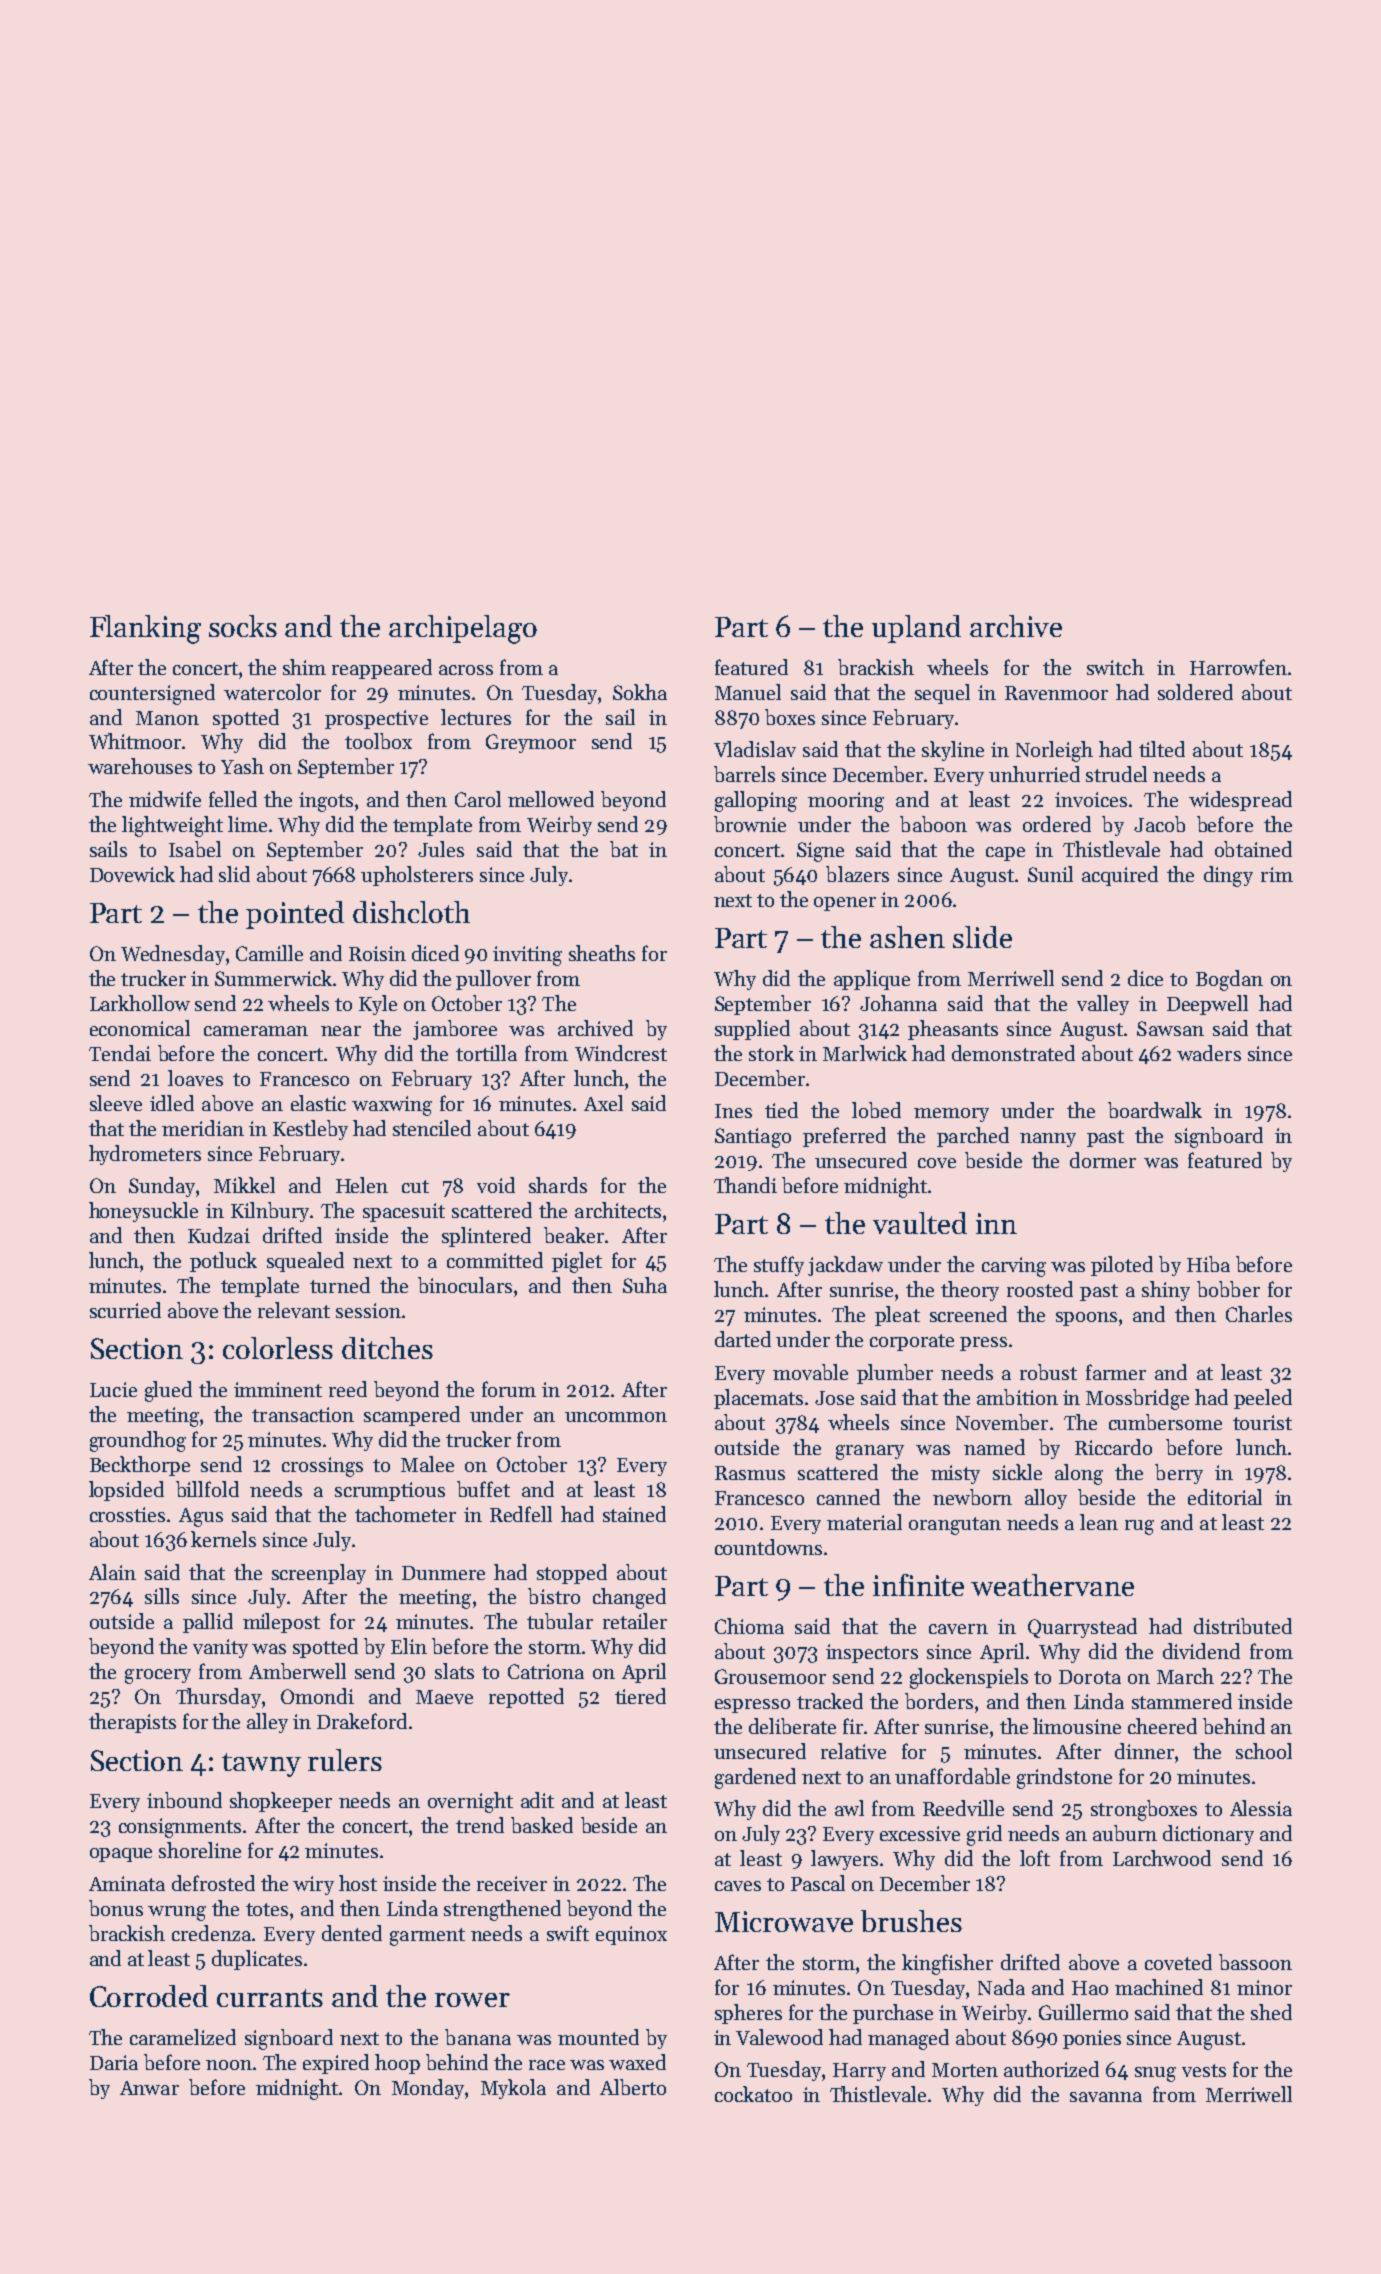 Image resolution: width=1381 pixels, height=2274 pixels. Describe the element at coordinates (916, 629) in the screenshot. I see `upland` at that location.
